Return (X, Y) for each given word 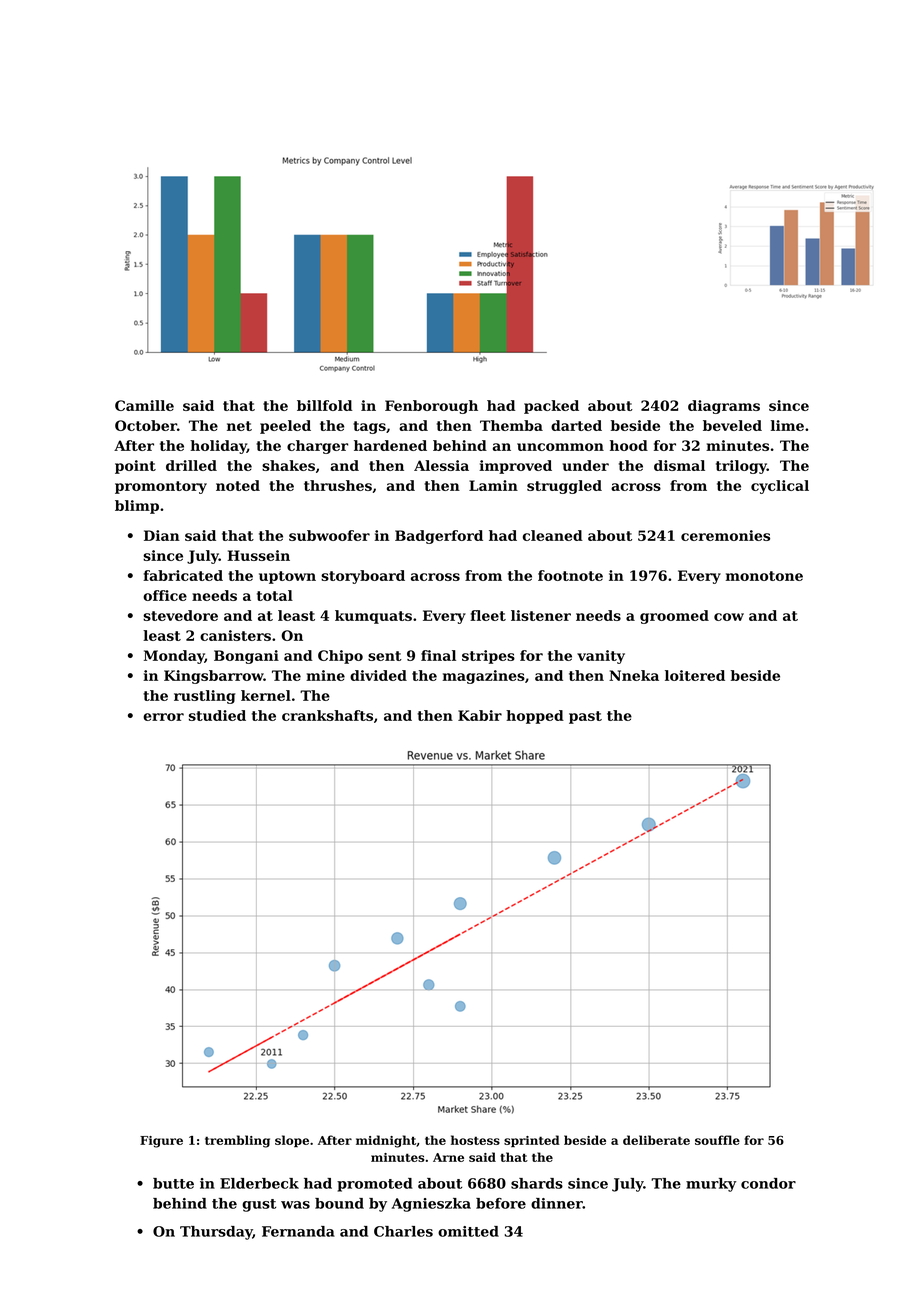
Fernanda (298, 1231)
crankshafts (327, 715)
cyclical (780, 487)
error (163, 717)
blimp (137, 507)
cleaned (553, 535)
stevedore (180, 615)
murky (711, 1185)
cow (729, 617)
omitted (468, 1231)
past (585, 717)
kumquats (373, 617)
